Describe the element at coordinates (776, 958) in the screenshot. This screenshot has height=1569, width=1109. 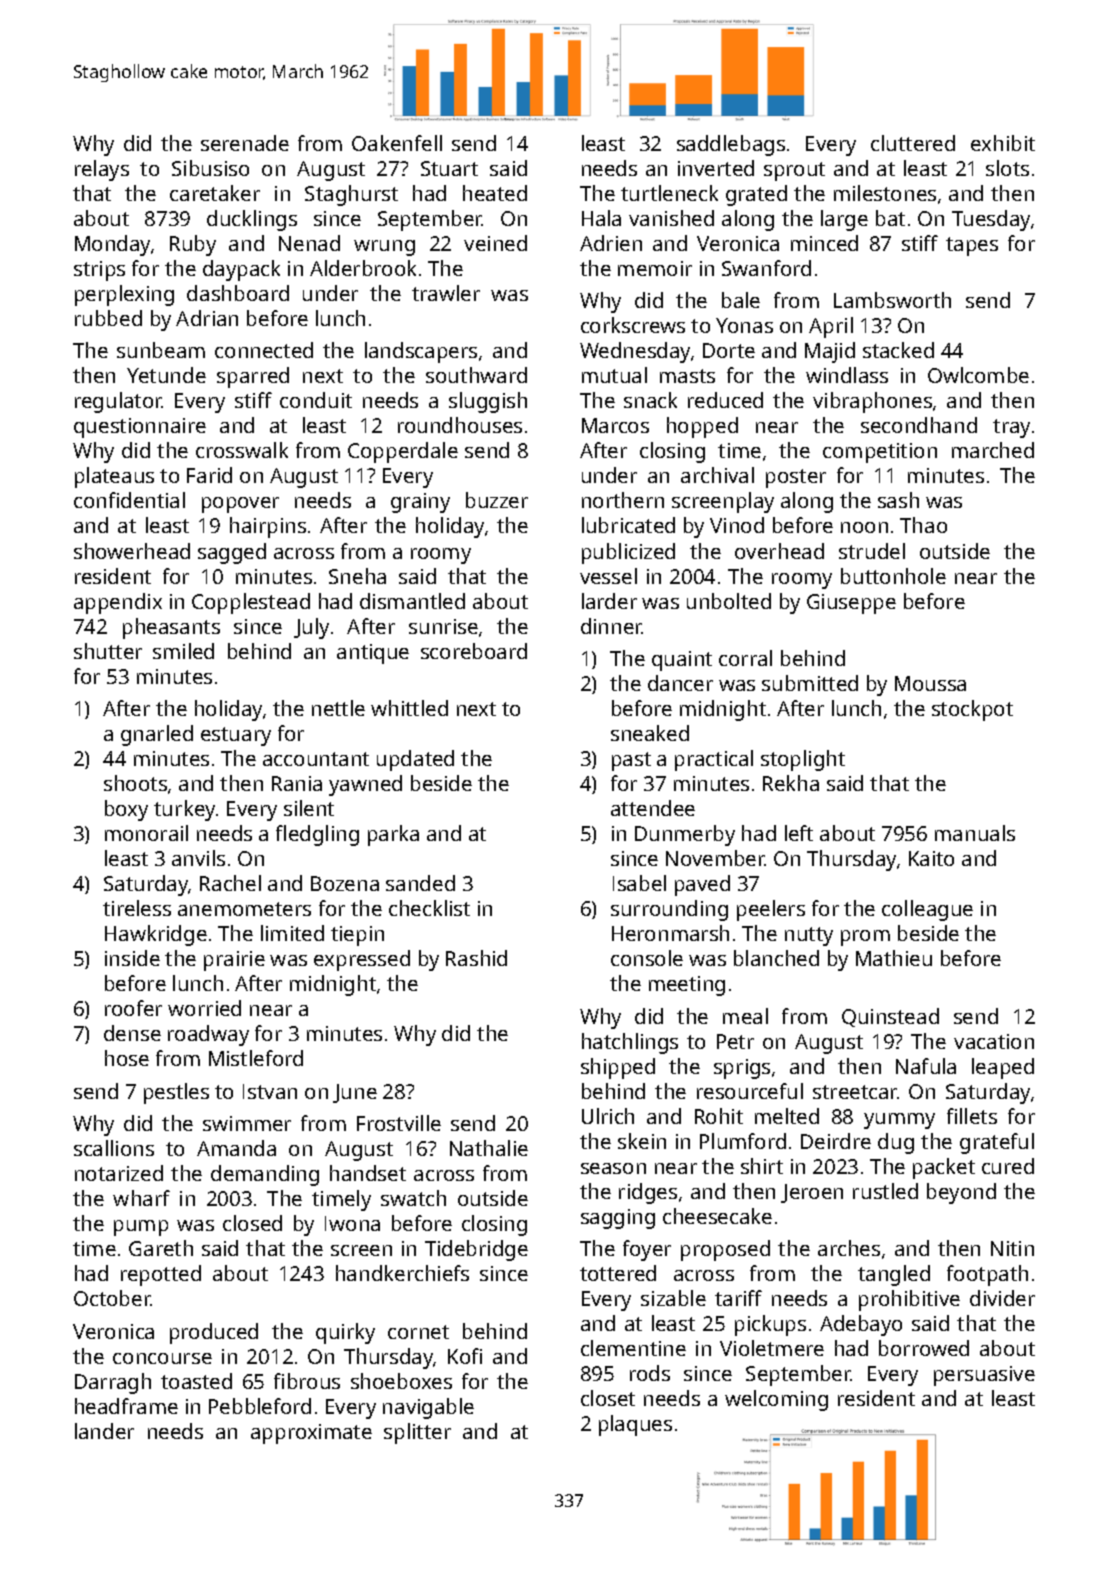
I see `blanched` at that location.
